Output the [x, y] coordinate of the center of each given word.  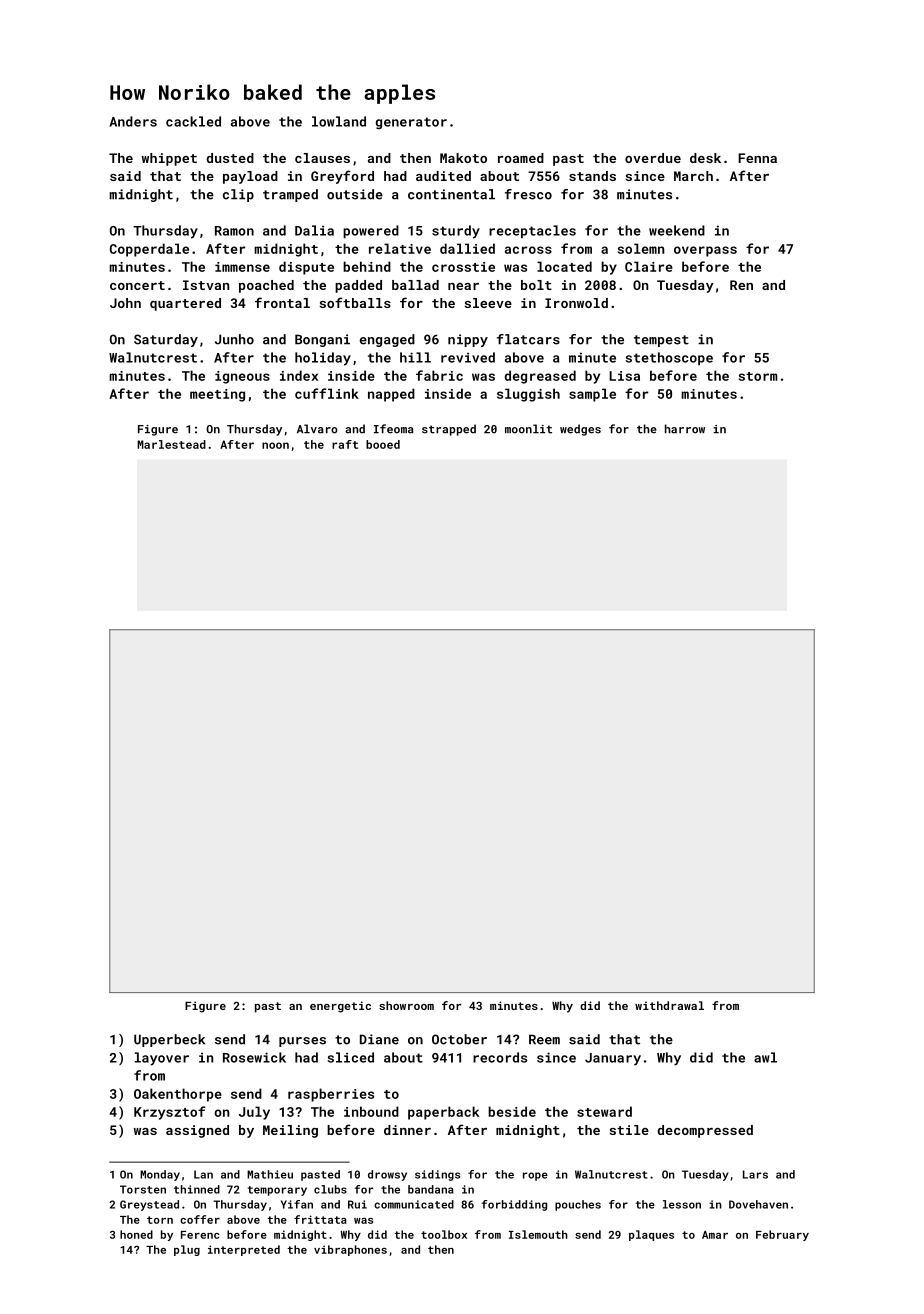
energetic [340, 1007]
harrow [685, 429]
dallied [467, 248]
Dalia [314, 230]
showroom [406, 1005]
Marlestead [171, 444]
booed [383, 444]
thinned [197, 1189]
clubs [330, 1189]
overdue [653, 158]
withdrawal [669, 1005]
